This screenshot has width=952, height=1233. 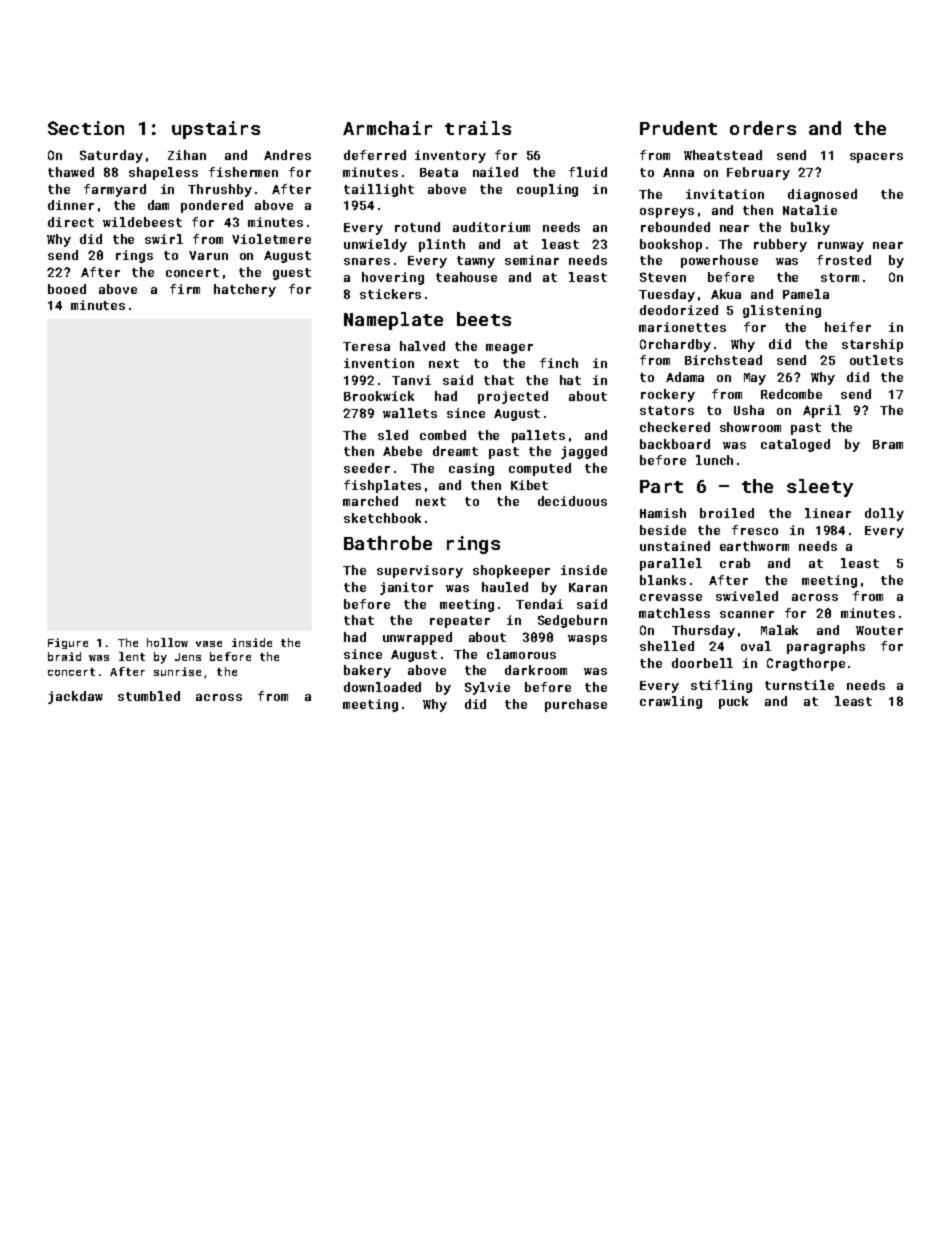 What do you see at coordinates (370, 501) in the screenshot?
I see `marched` at bounding box center [370, 501].
